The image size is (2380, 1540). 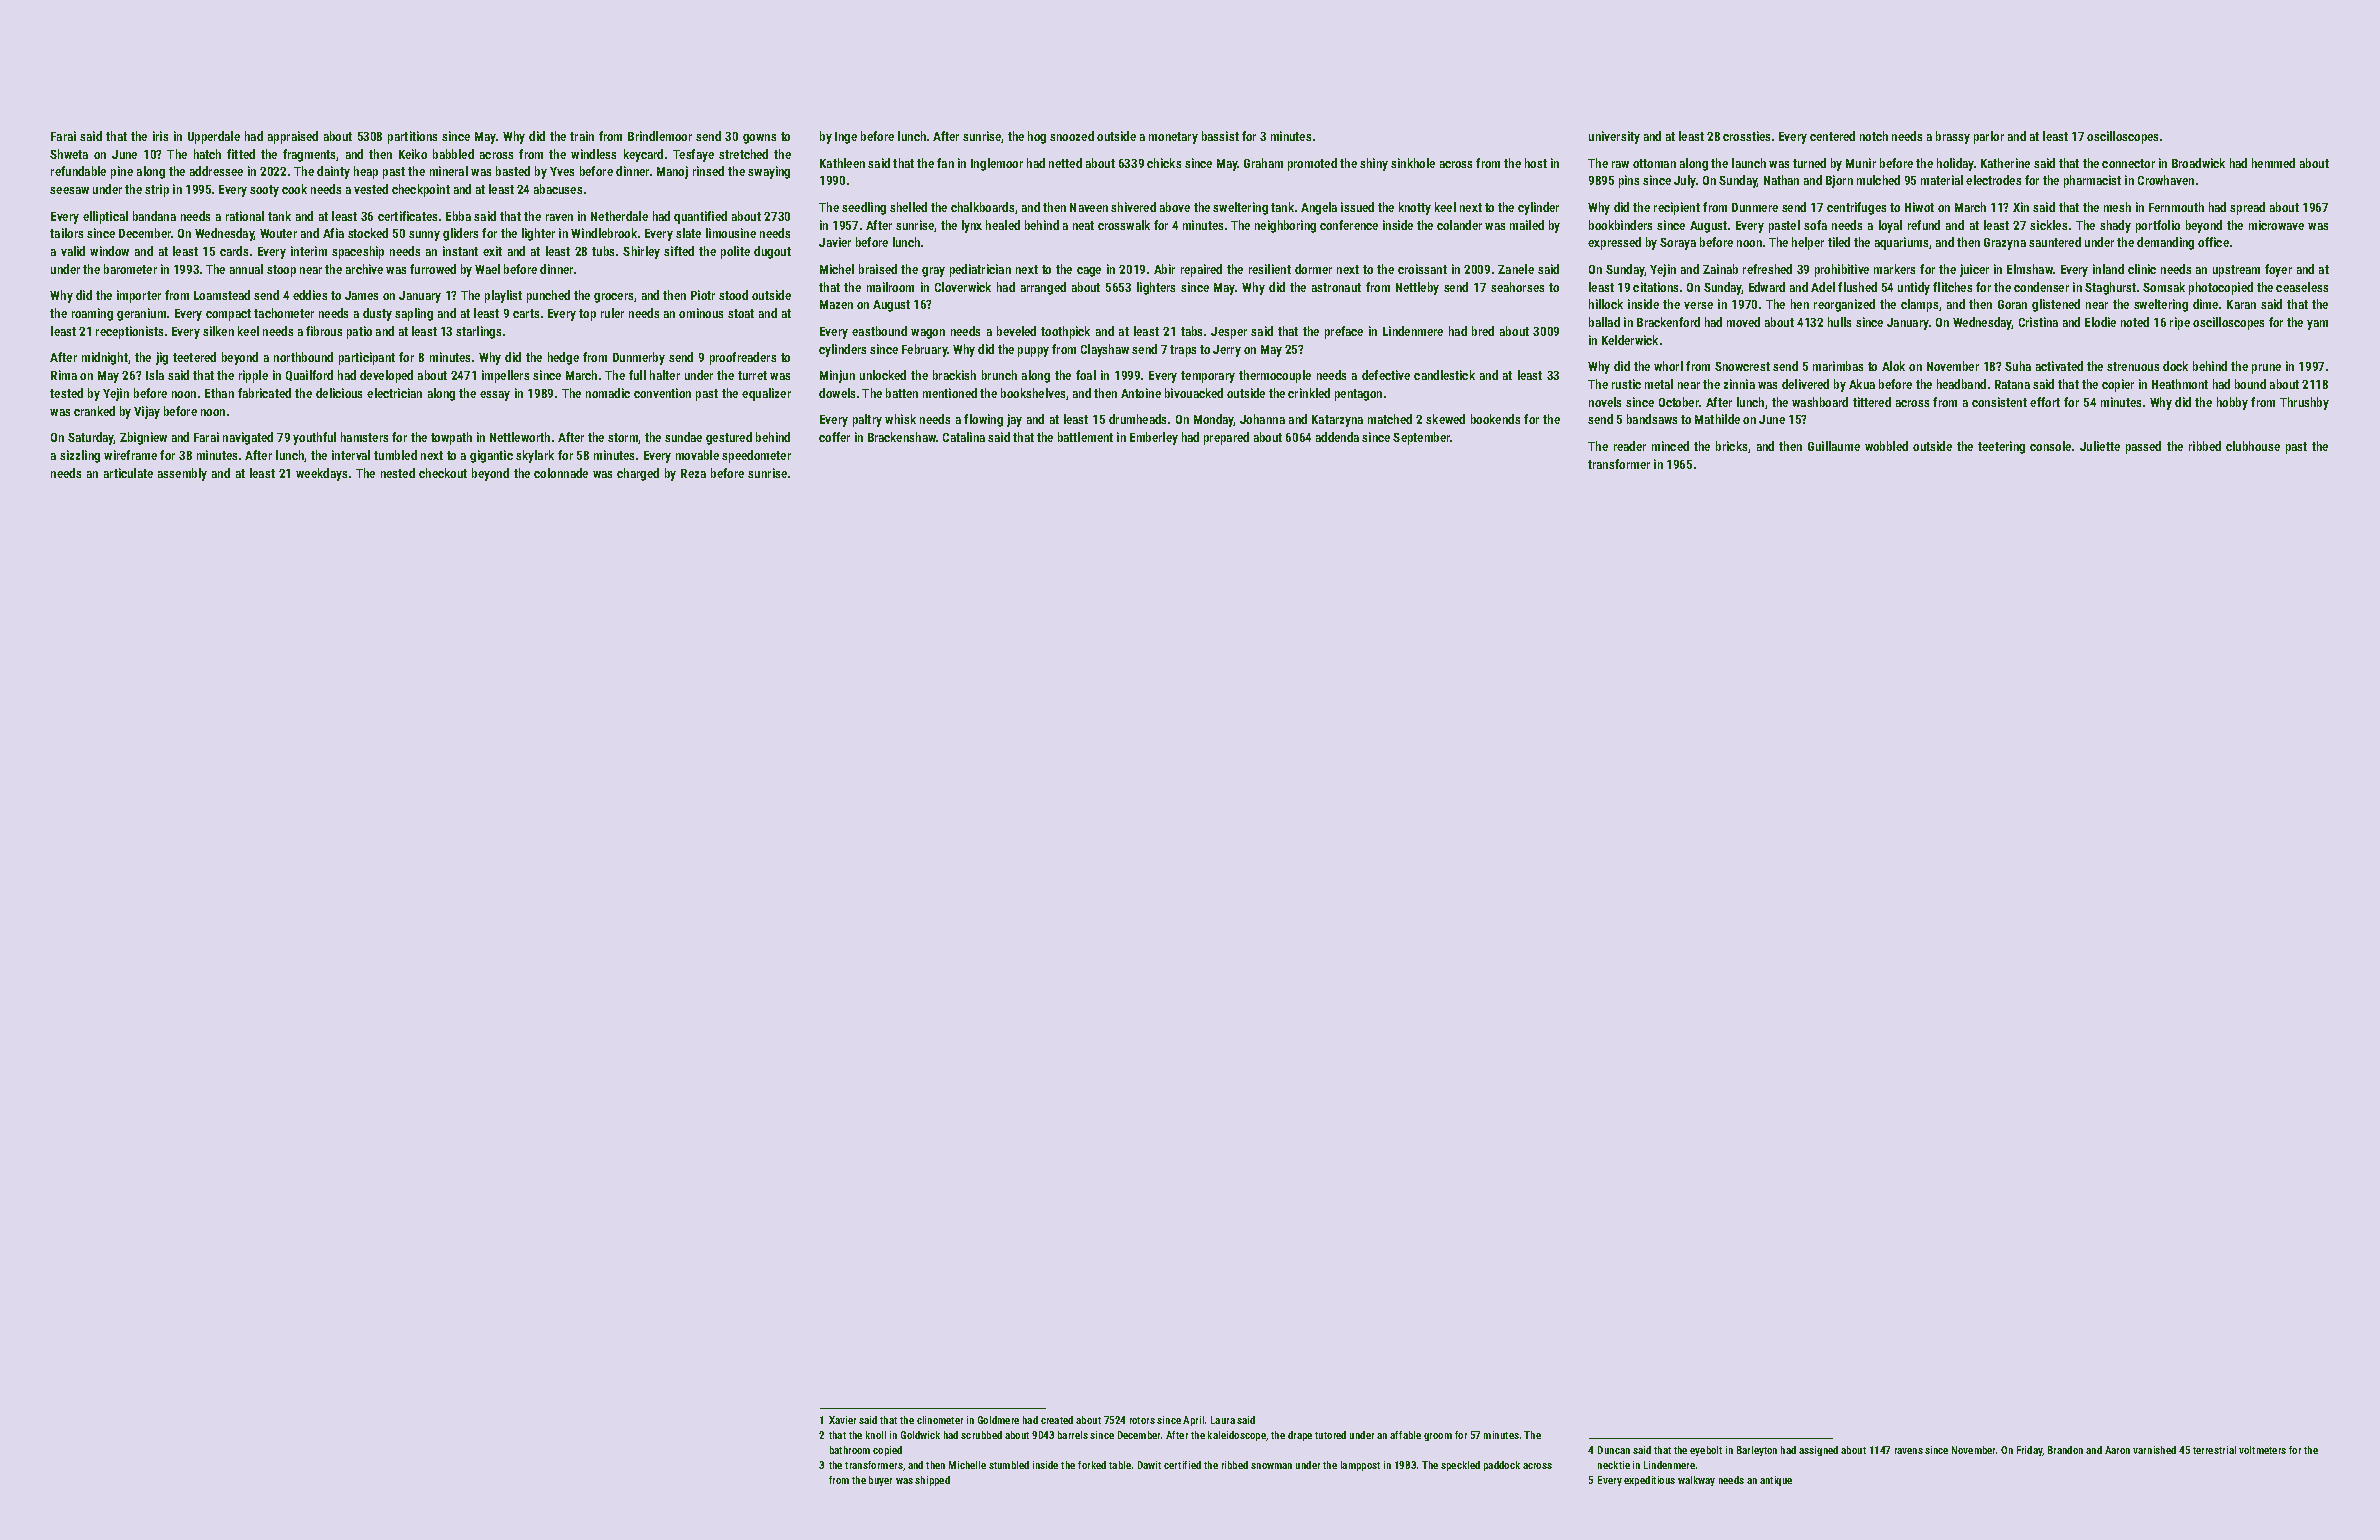 I want to click on created, so click(x=1057, y=1420).
